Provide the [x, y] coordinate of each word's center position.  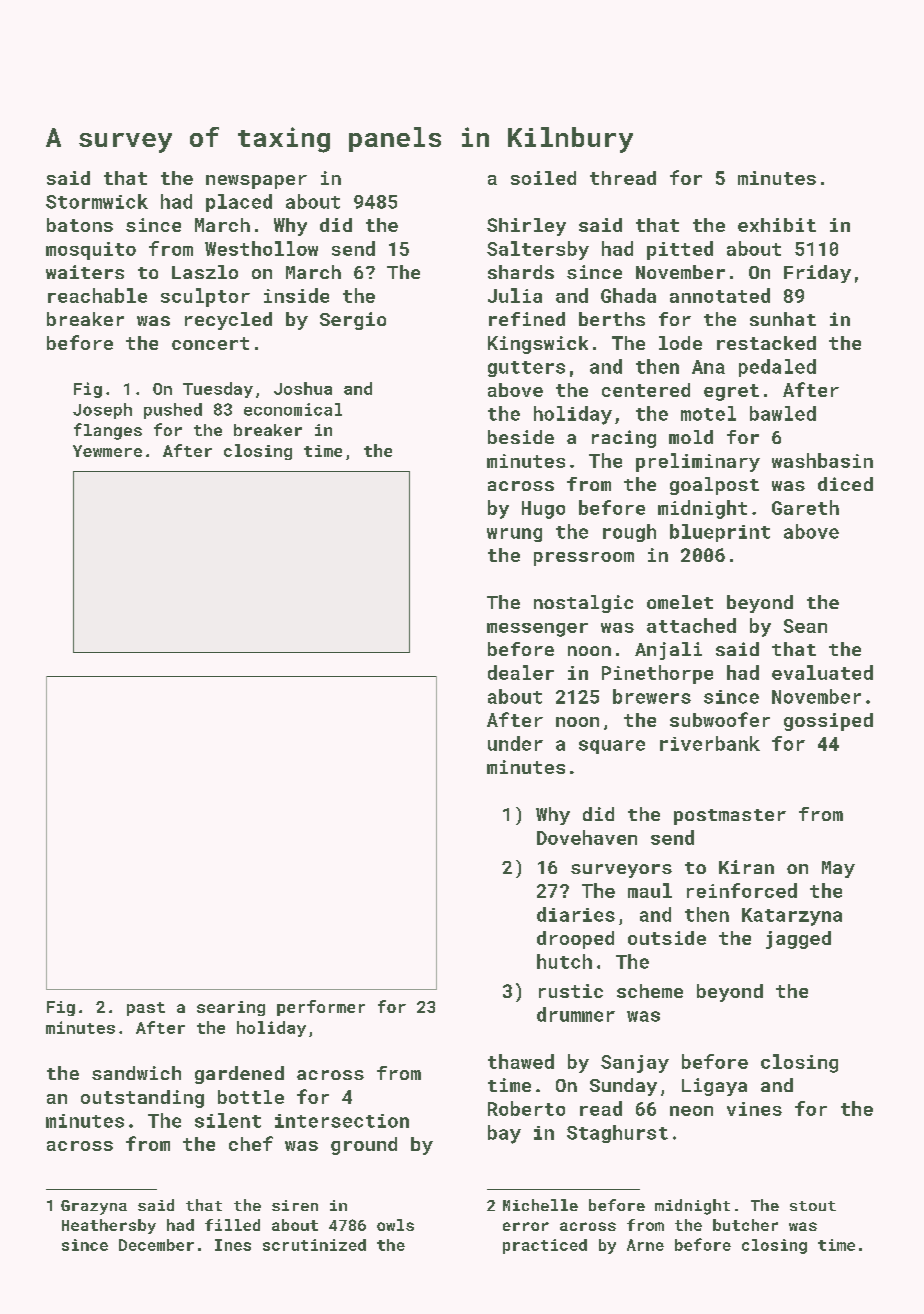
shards [521, 272]
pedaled [777, 368]
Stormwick [97, 201]
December [156, 1245]
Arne [645, 1245]
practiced [545, 1246]
